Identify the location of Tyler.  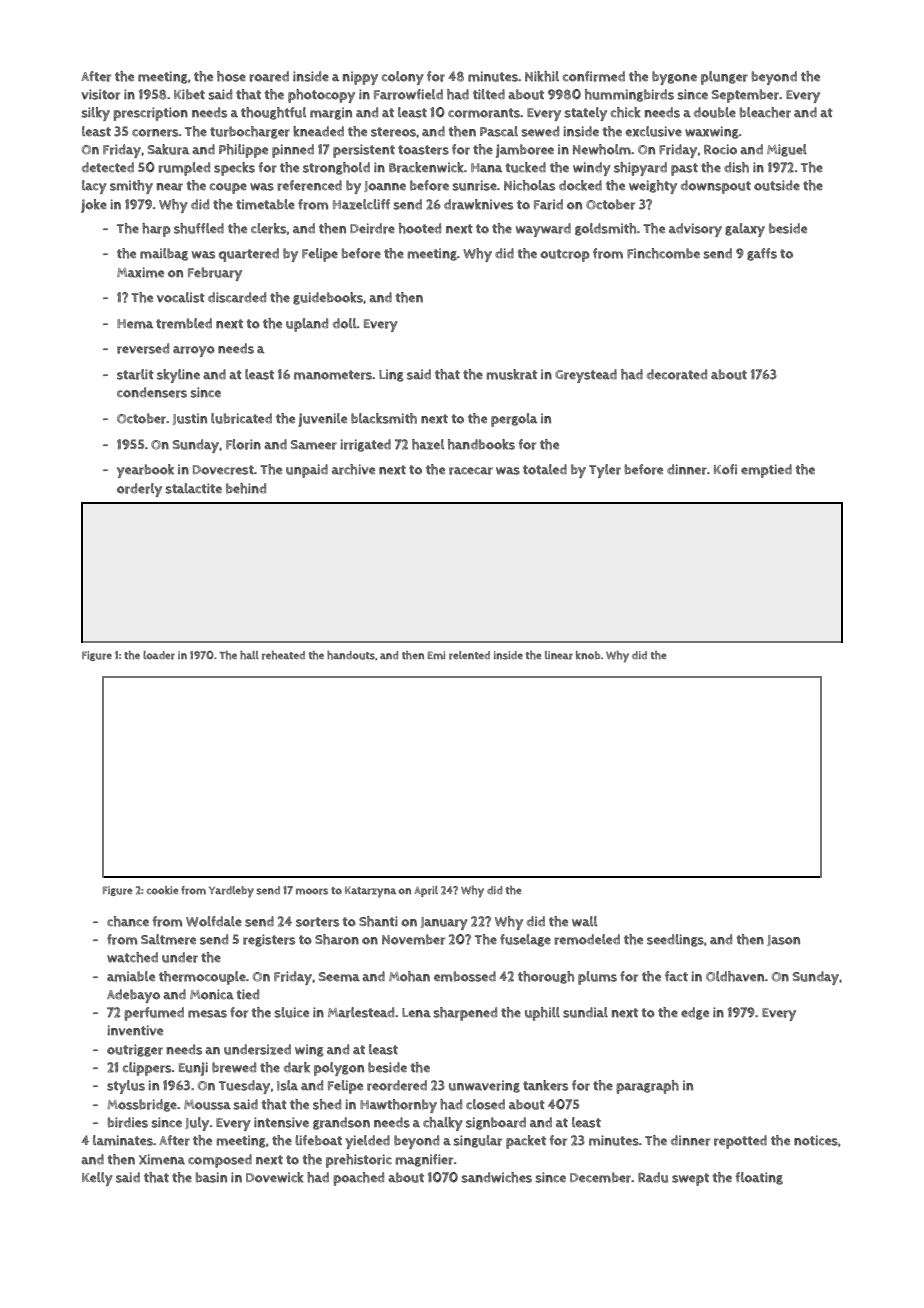
(605, 471).
